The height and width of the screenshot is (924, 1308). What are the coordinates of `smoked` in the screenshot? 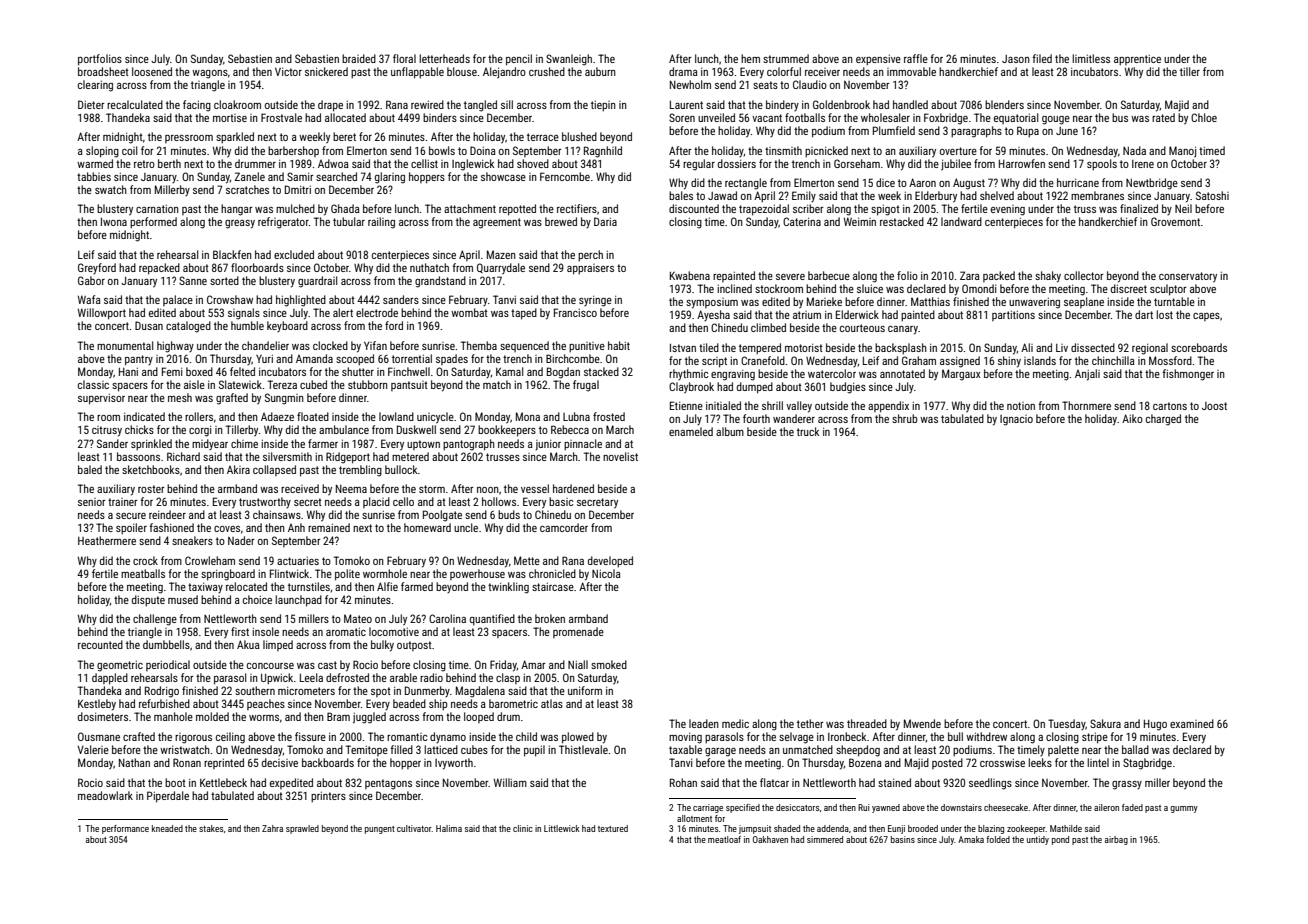 It's located at (609, 664).
